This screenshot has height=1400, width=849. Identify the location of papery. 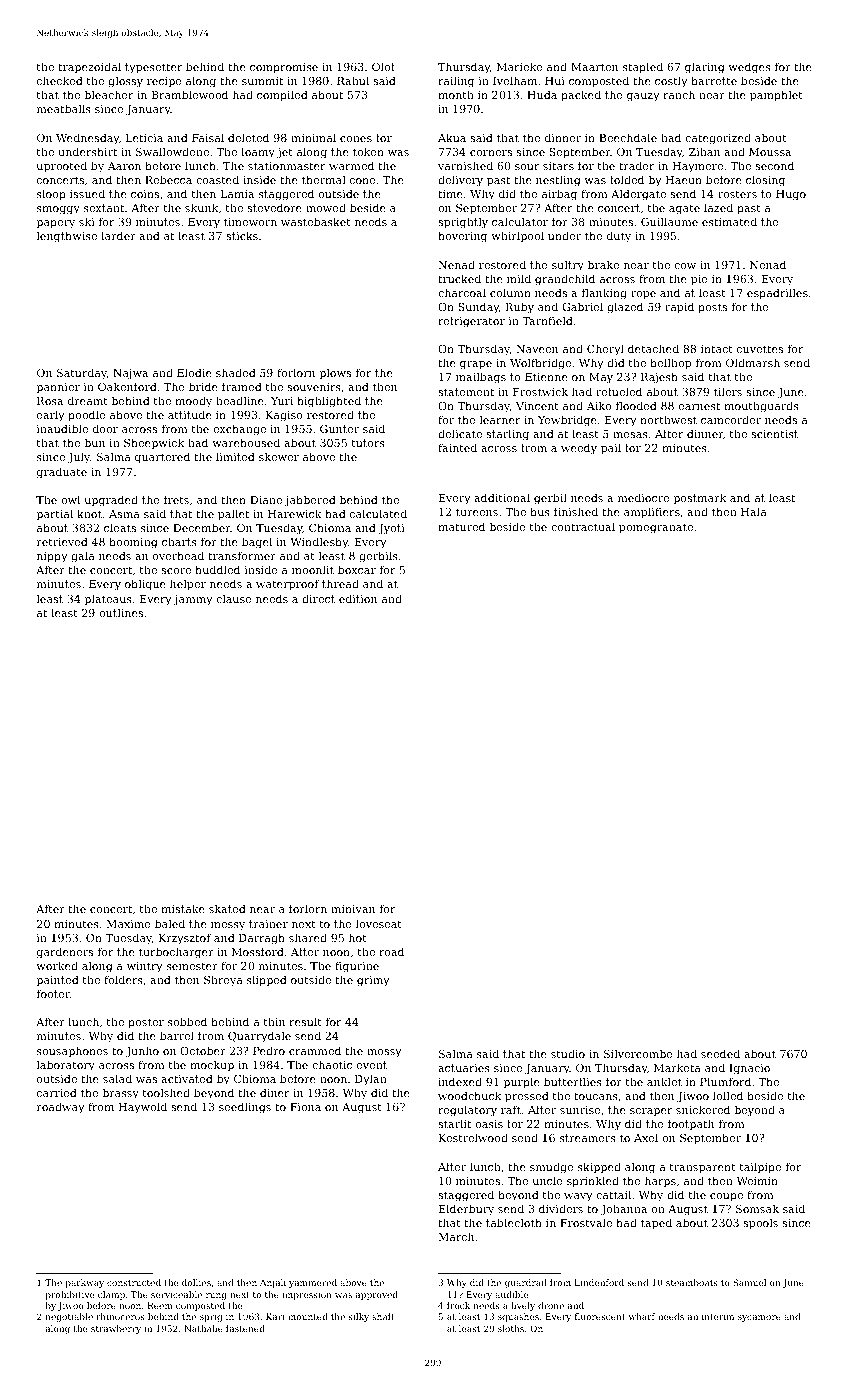
(55, 224).
